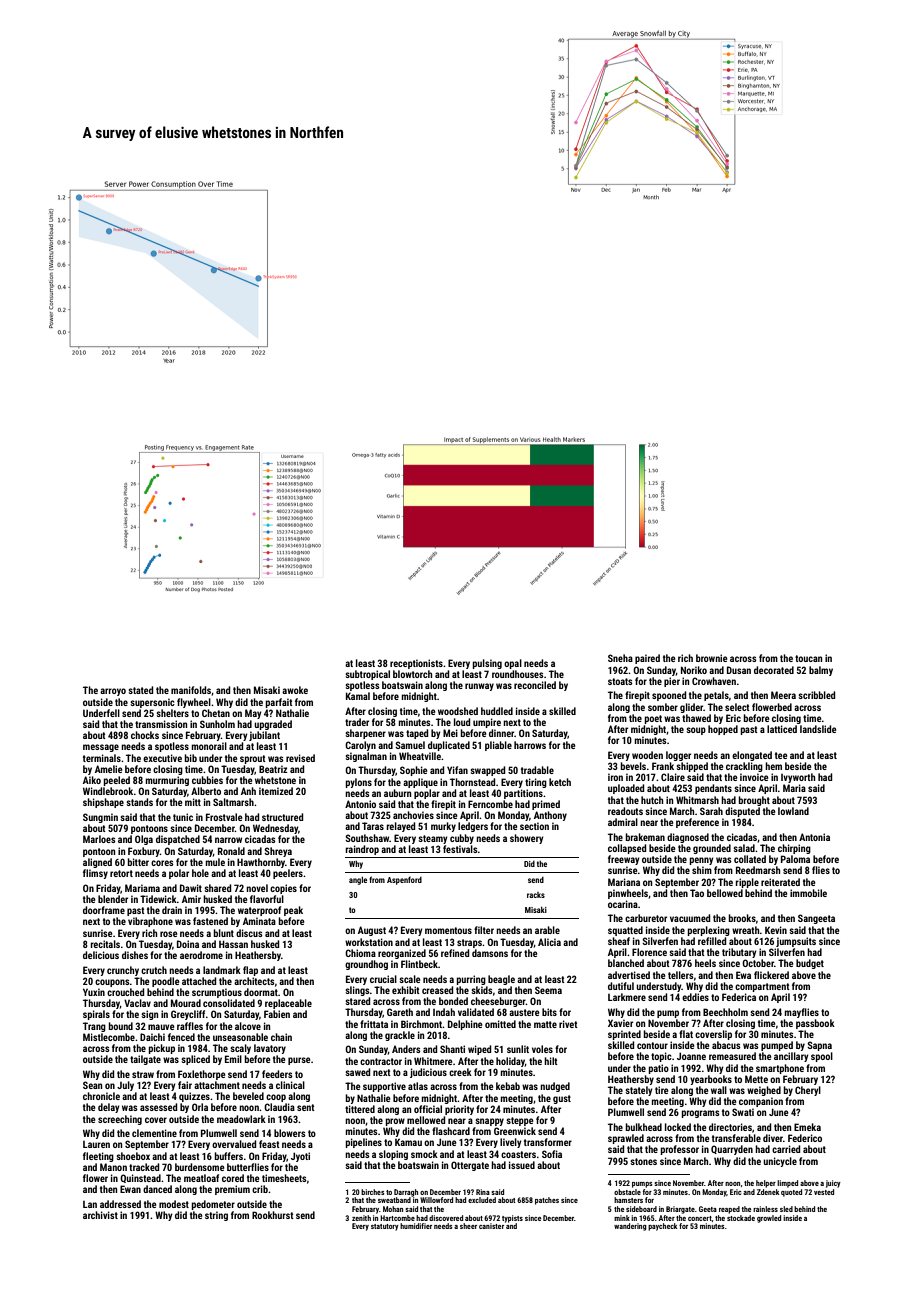 The width and height of the page is (924, 1308). What do you see at coordinates (756, 1079) in the page?
I see `Mette` at bounding box center [756, 1079].
